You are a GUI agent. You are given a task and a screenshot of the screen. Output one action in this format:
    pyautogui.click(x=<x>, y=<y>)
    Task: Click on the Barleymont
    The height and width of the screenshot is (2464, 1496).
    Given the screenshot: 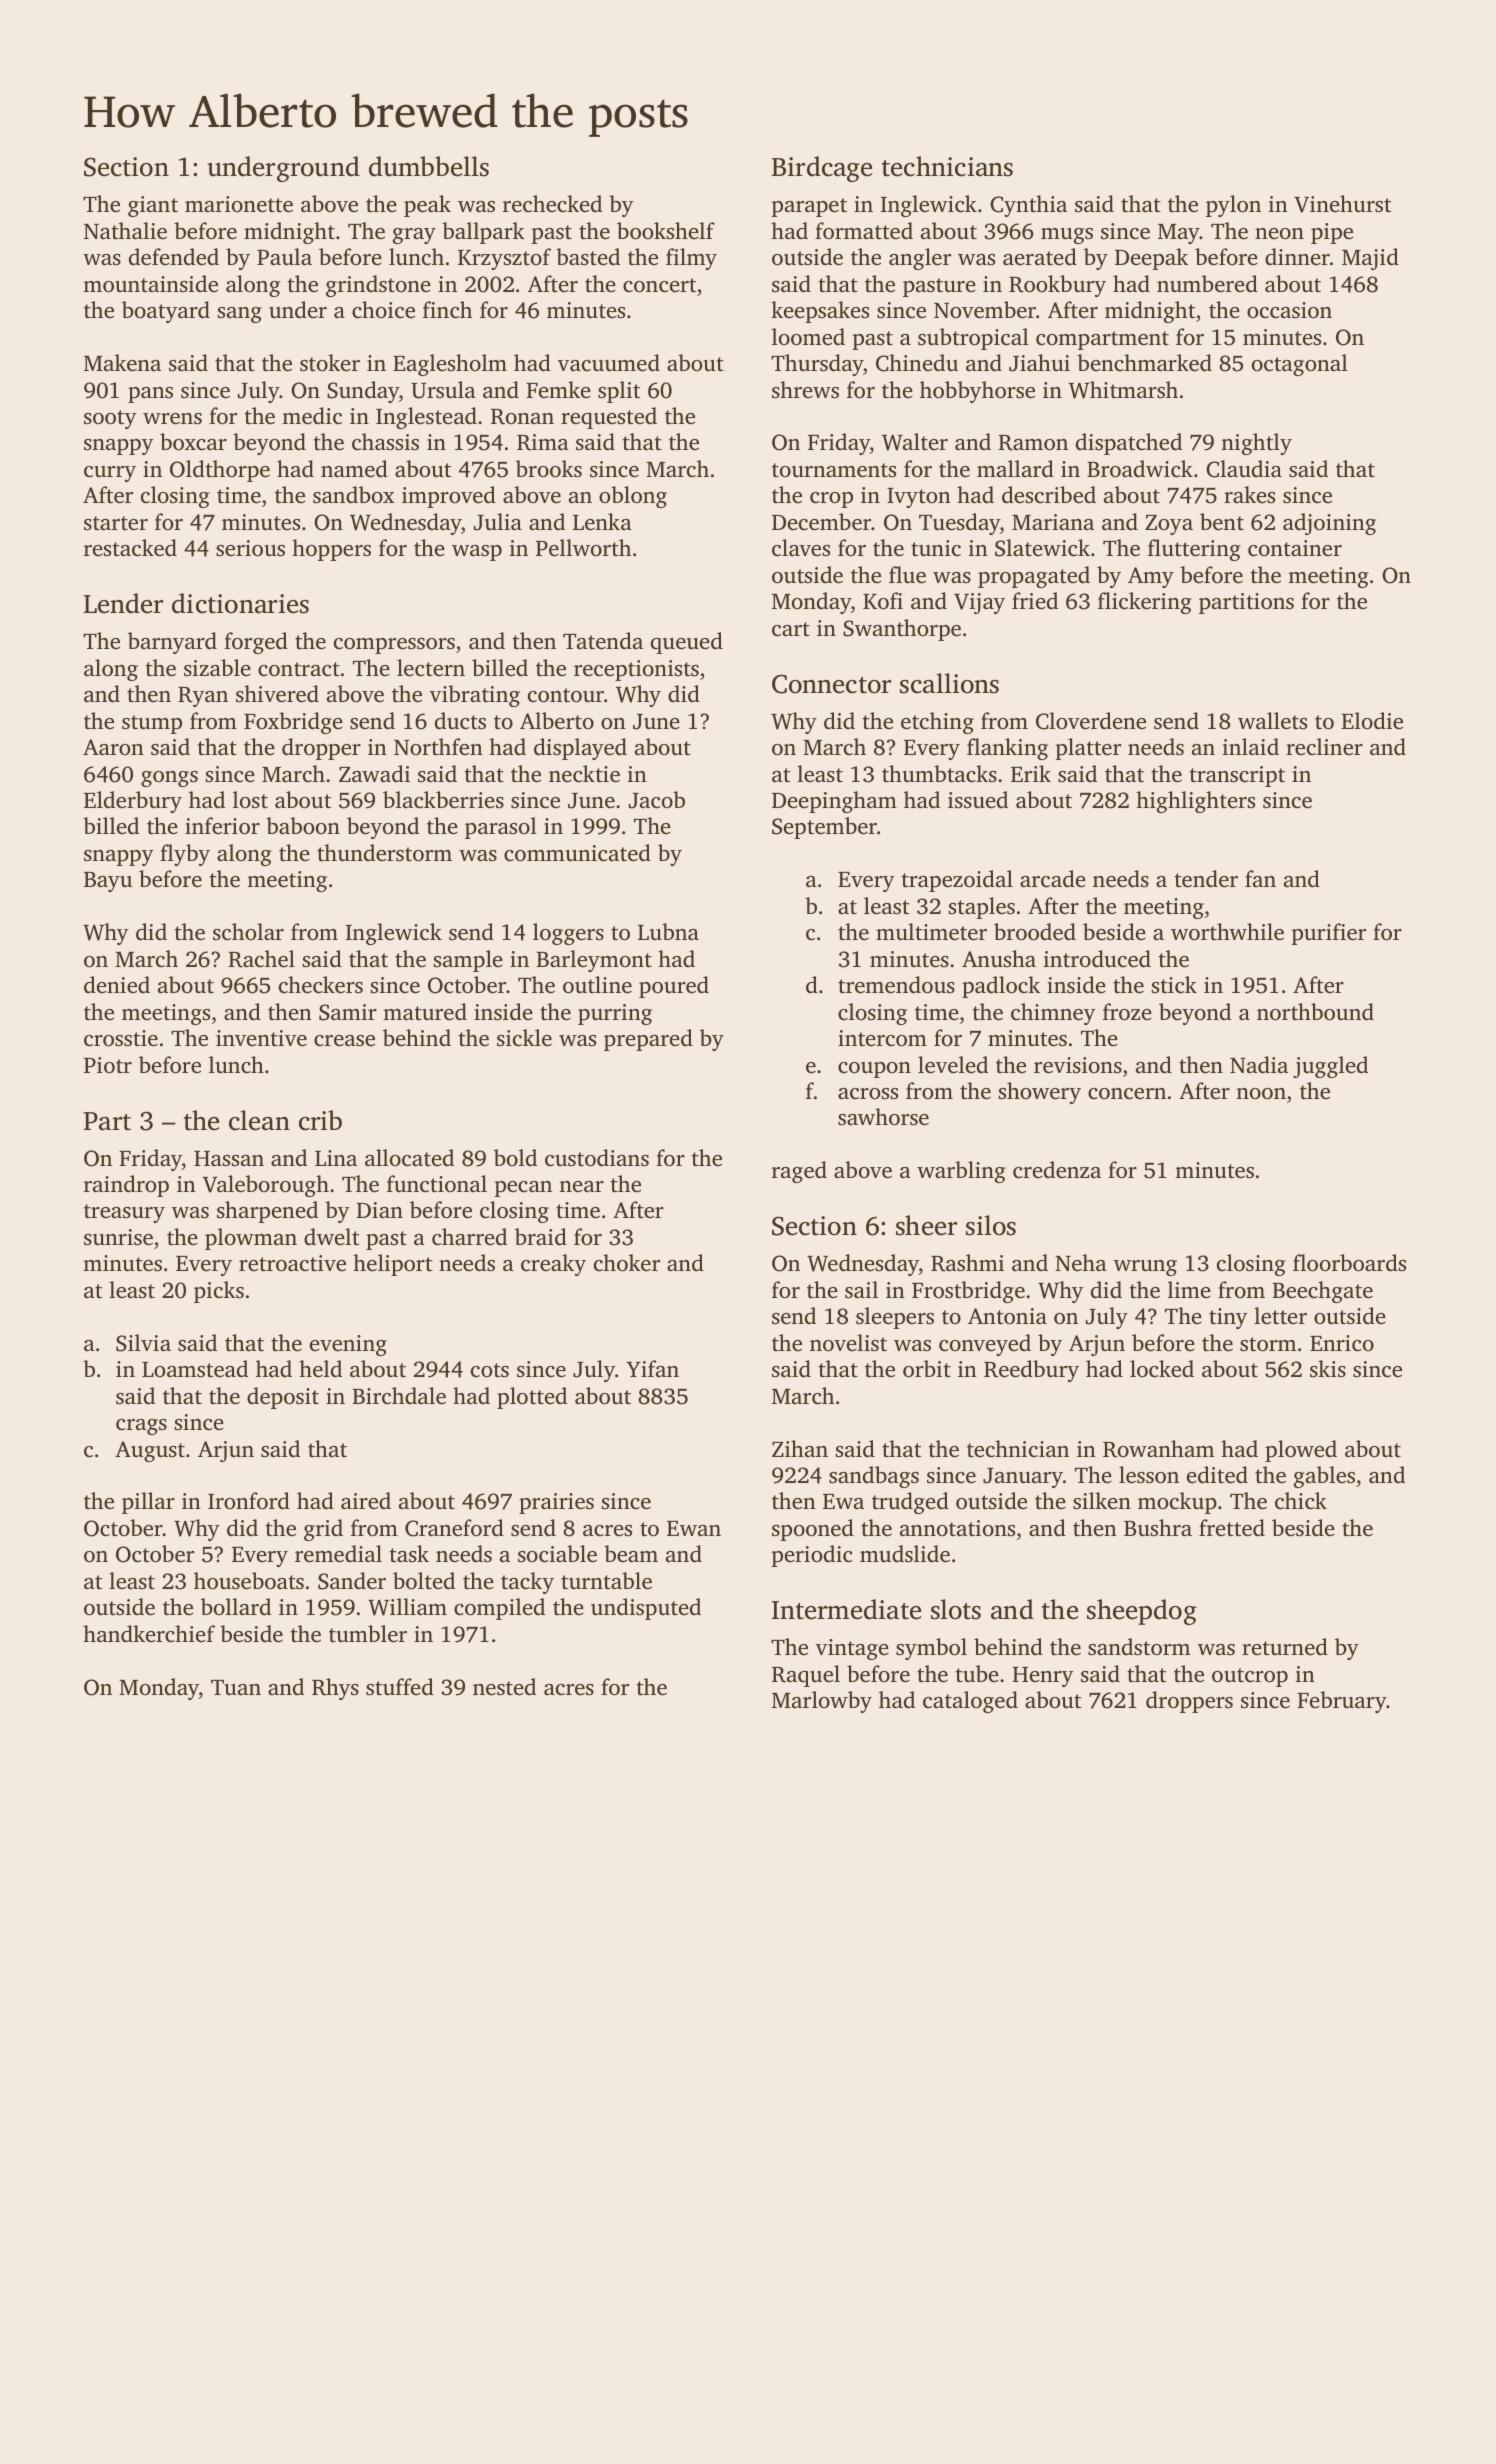 What is the action you would take?
    pyautogui.click(x=594, y=961)
